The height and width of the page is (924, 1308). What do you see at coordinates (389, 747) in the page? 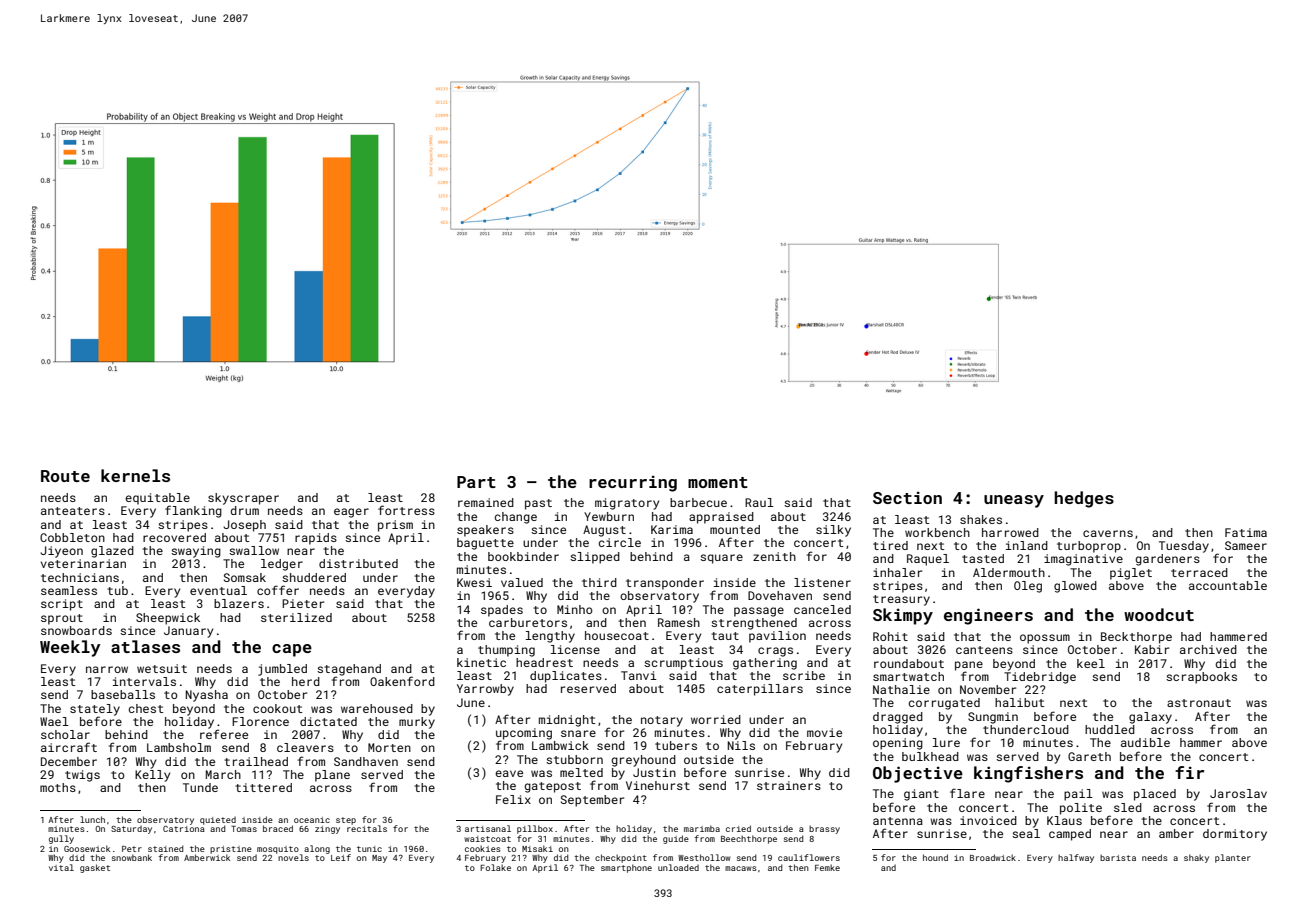
I see `Morten` at bounding box center [389, 747].
